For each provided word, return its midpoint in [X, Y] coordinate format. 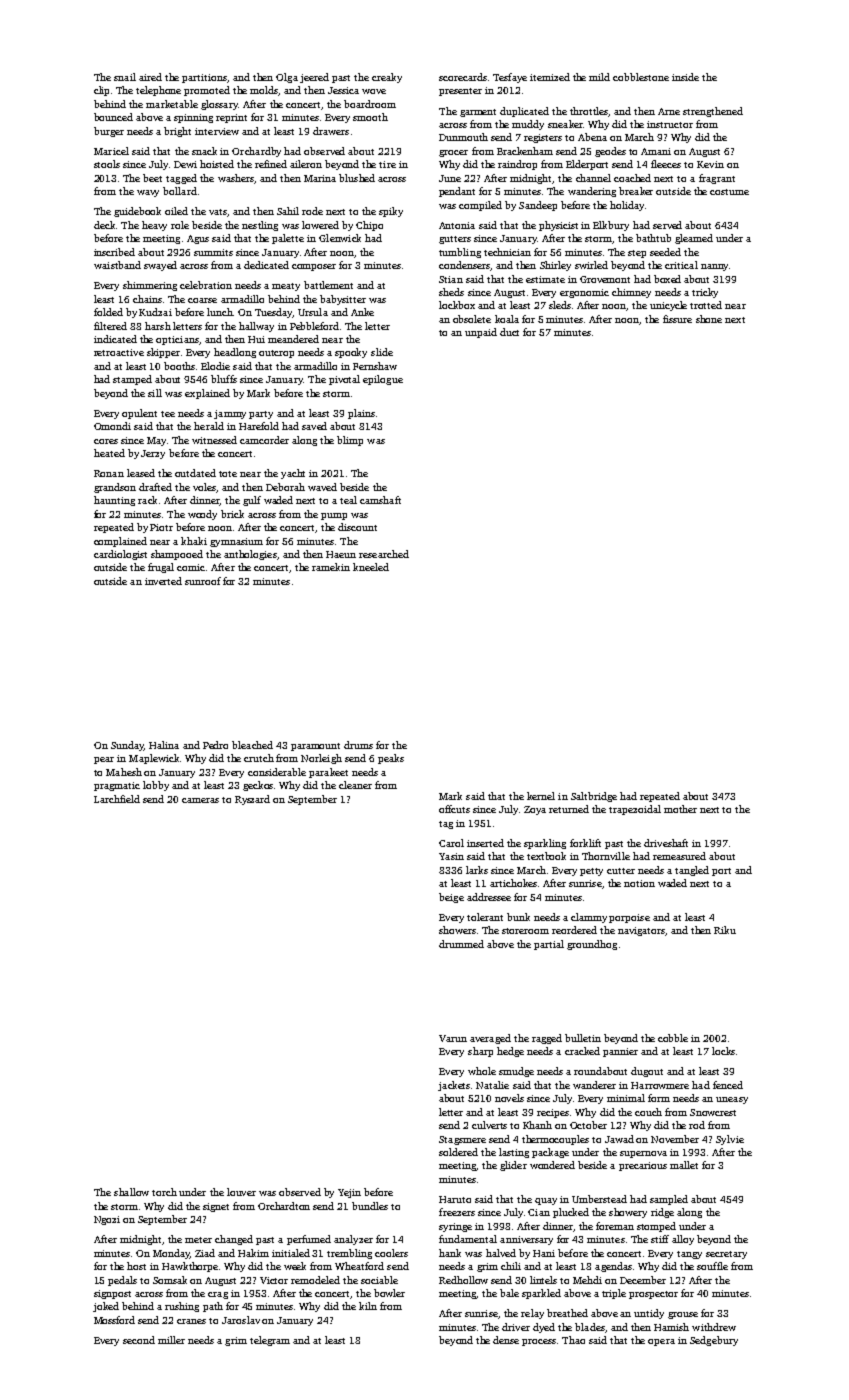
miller [171, 1340]
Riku [725, 930]
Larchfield [117, 799]
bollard [180, 191]
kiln [368, 1306]
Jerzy [153, 454]
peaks [391, 759]
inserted [485, 843]
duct [509, 332]
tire [387, 164]
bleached [252, 745]
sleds [560, 305]
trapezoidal [635, 810]
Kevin [710, 164]
